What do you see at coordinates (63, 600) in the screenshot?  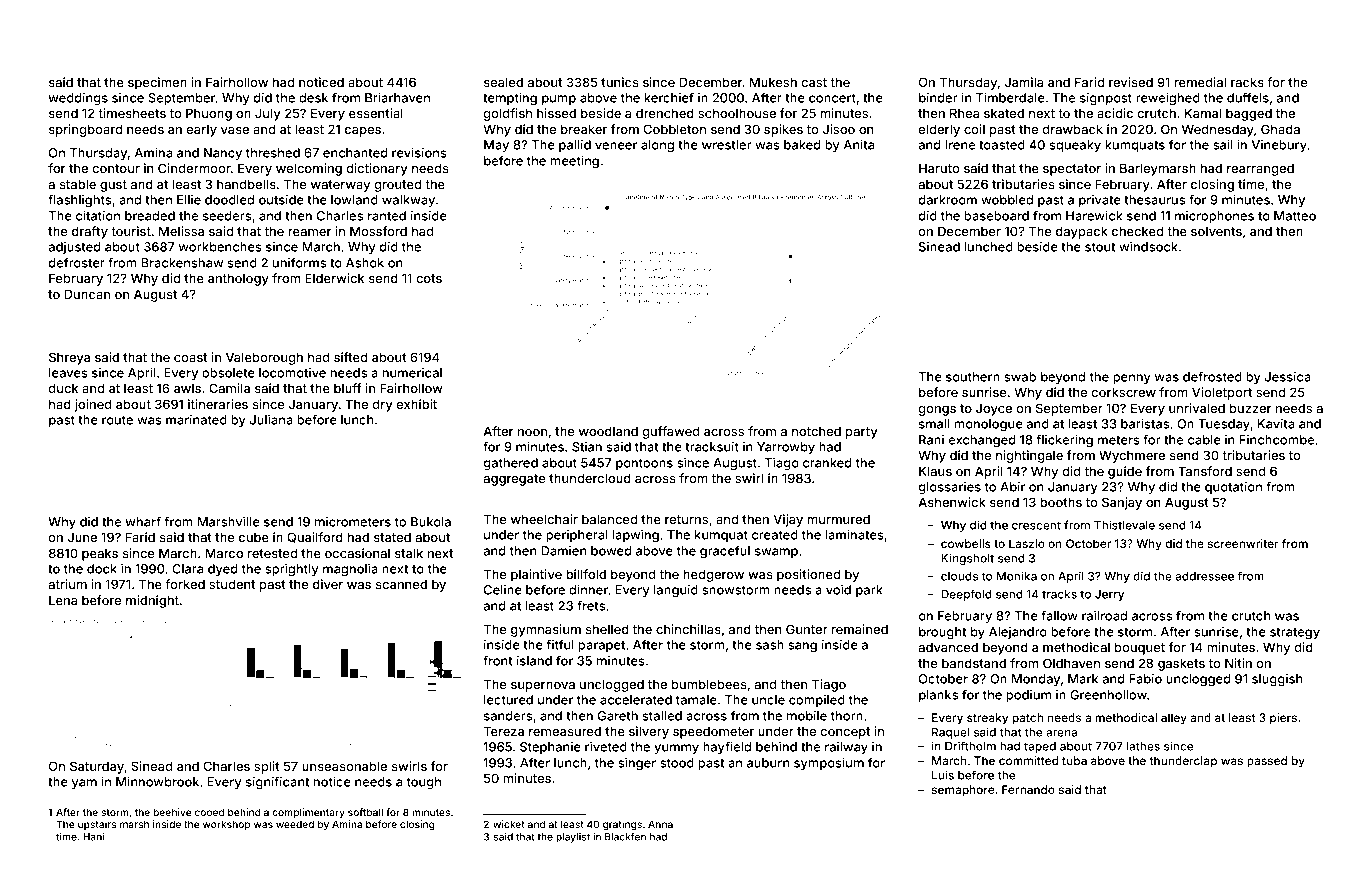 I see `Lena` at bounding box center [63, 600].
